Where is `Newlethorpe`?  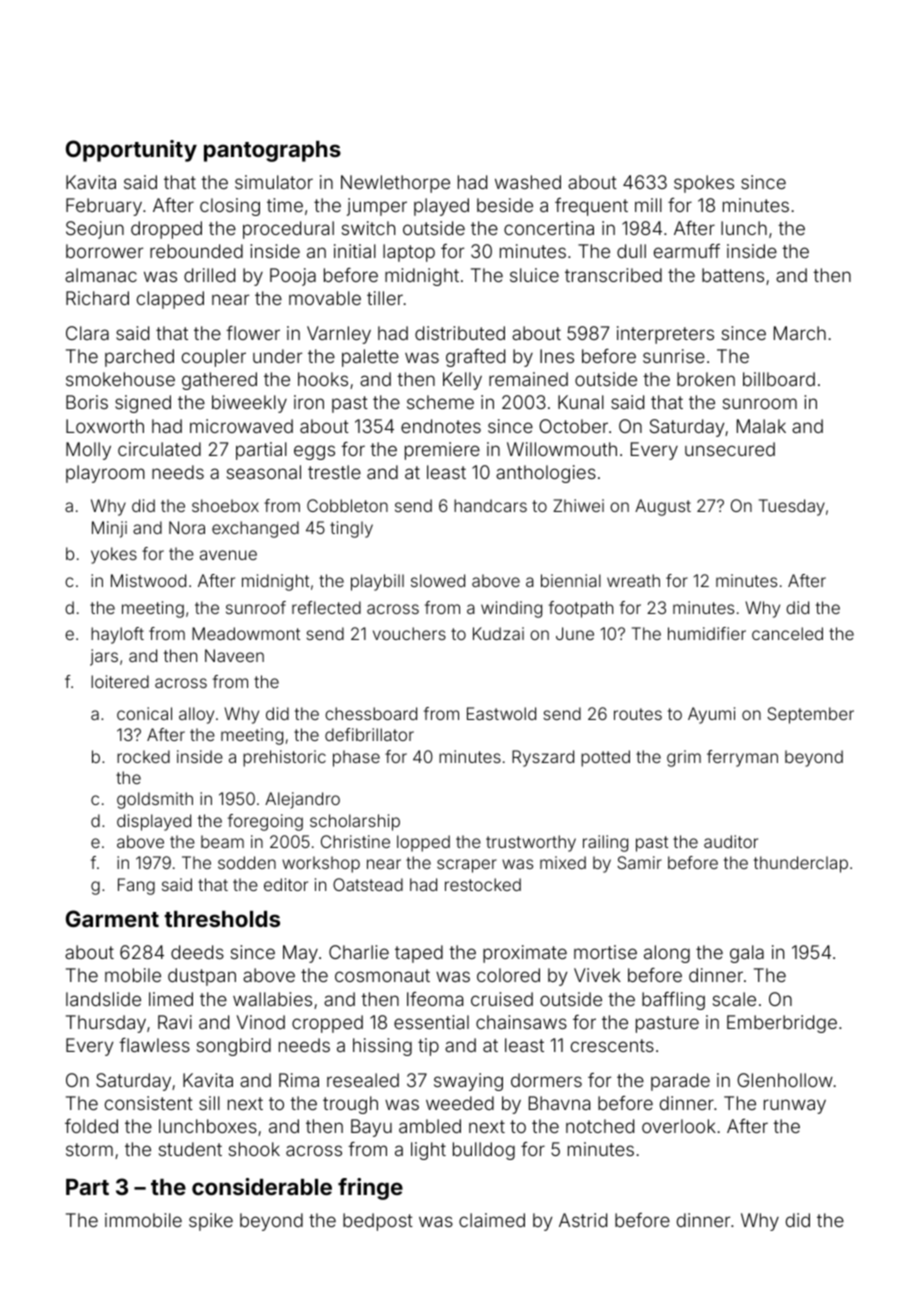 Newlethorpe is located at coordinates (395, 184).
